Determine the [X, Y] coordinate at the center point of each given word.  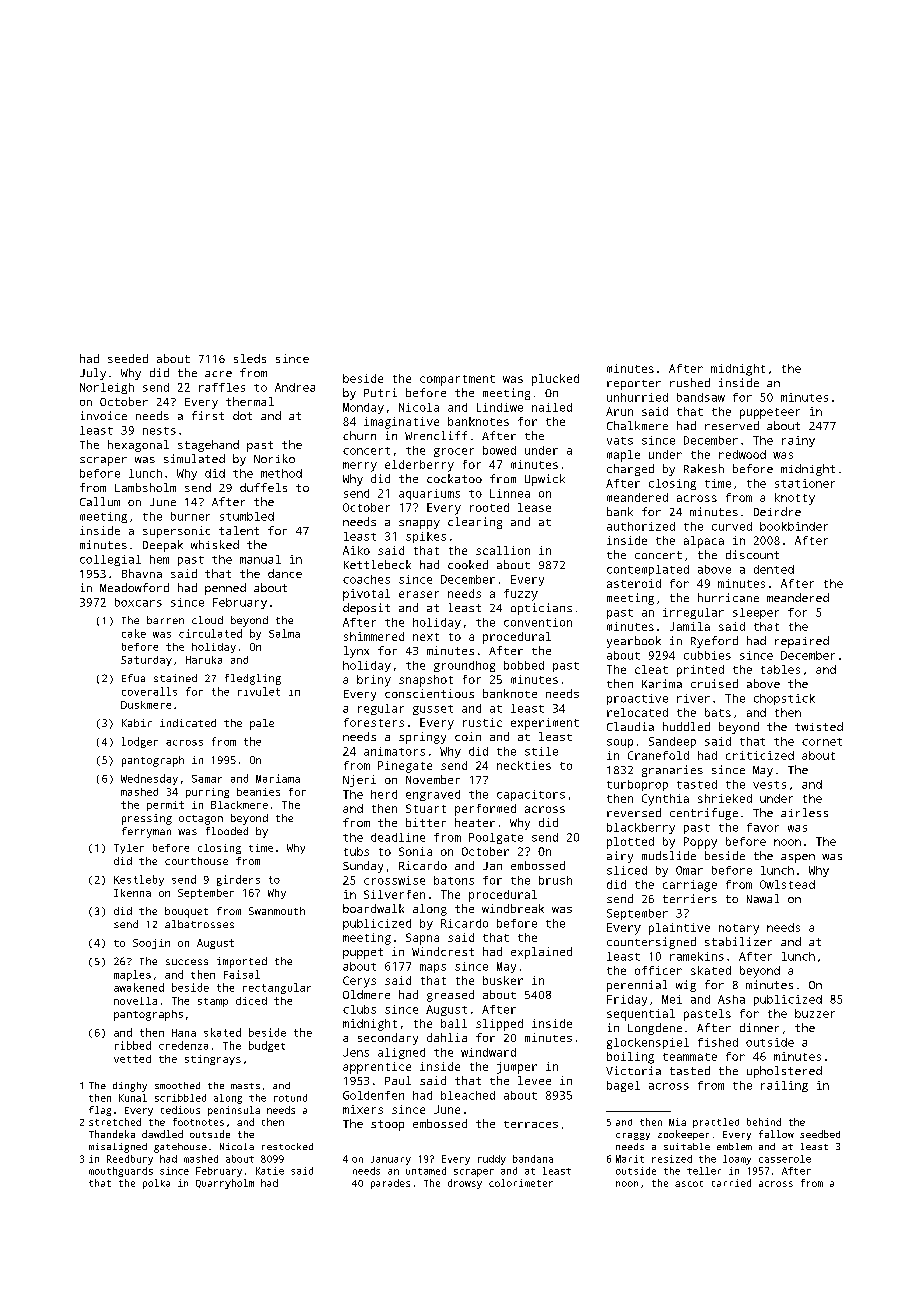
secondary [388, 1039]
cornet [822, 742]
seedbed [820, 1134]
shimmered [374, 636]
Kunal [133, 1098]
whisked [215, 544]
